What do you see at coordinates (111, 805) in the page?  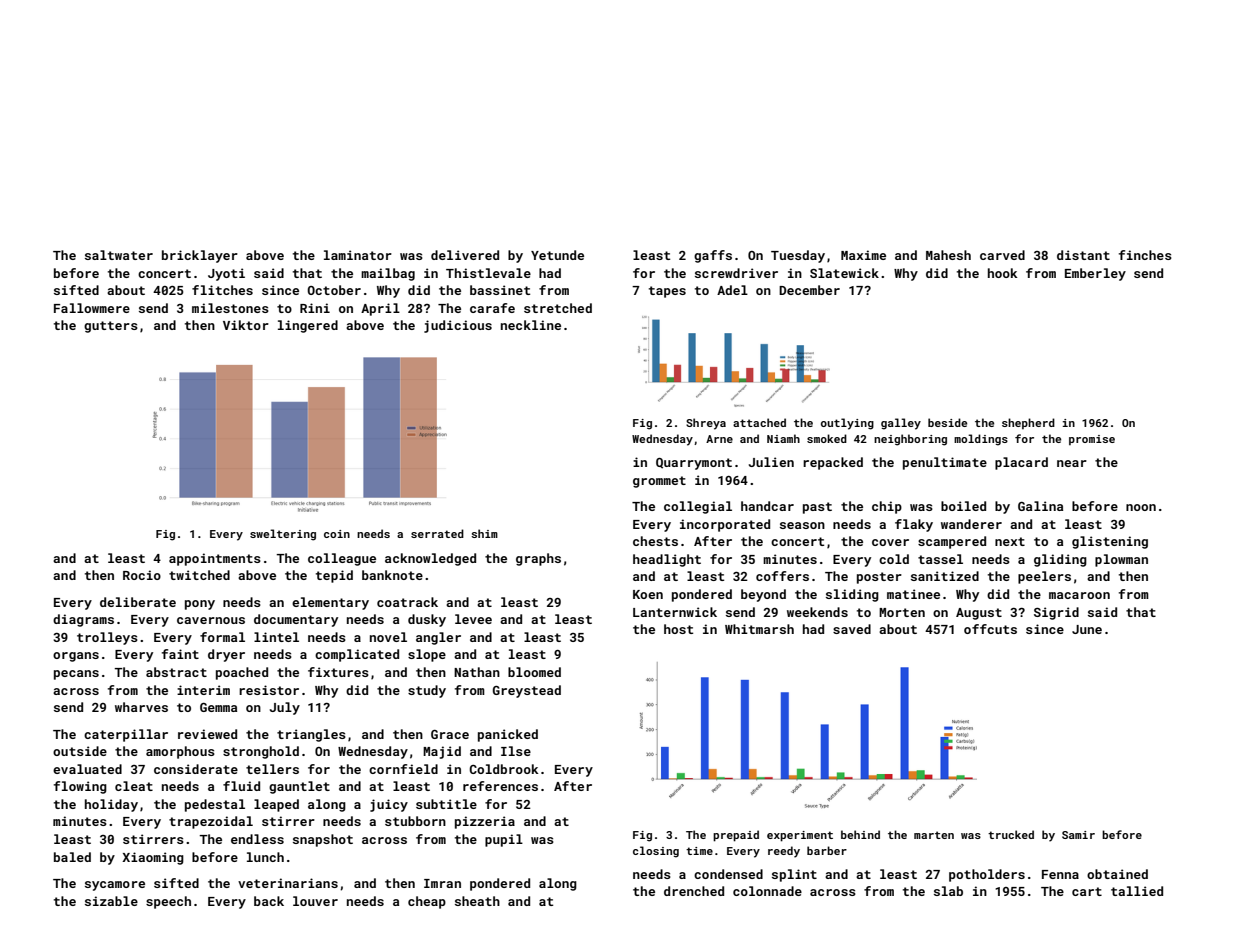 I see `holiday` at bounding box center [111, 805].
